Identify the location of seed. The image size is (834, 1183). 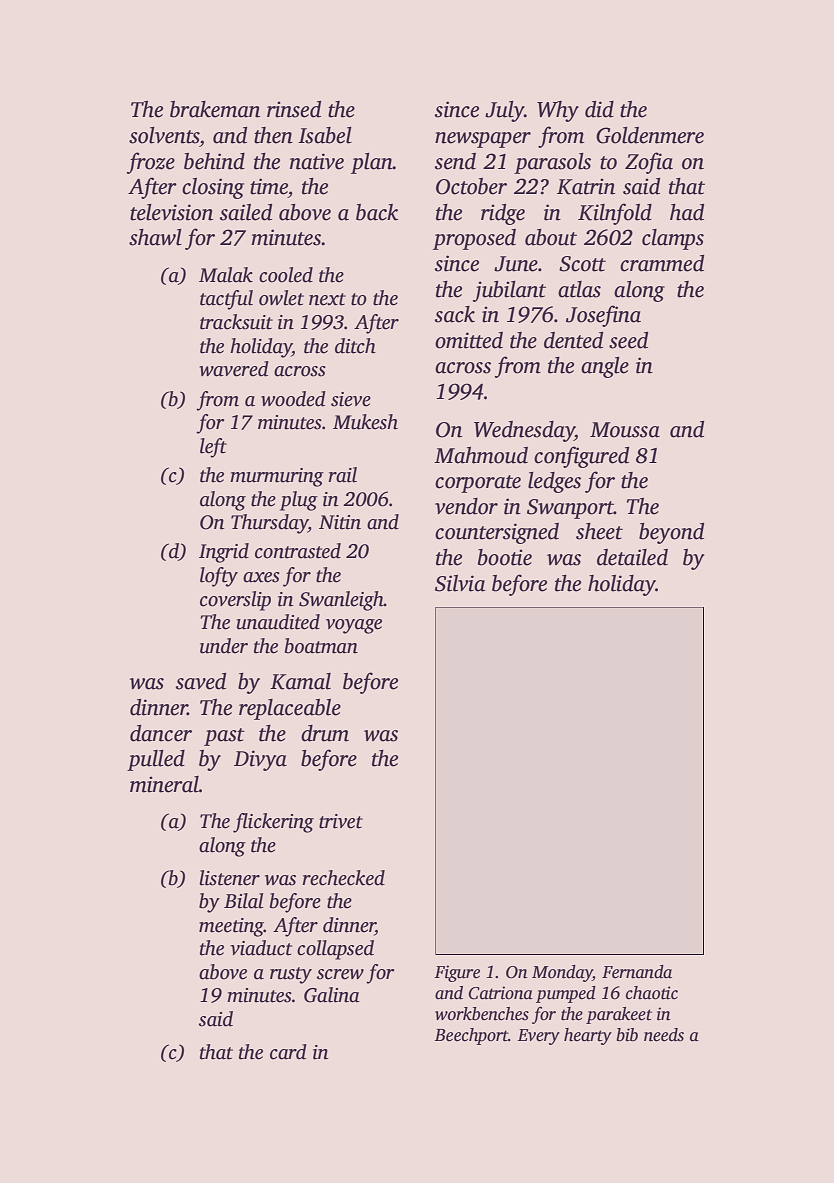
(628, 340).
